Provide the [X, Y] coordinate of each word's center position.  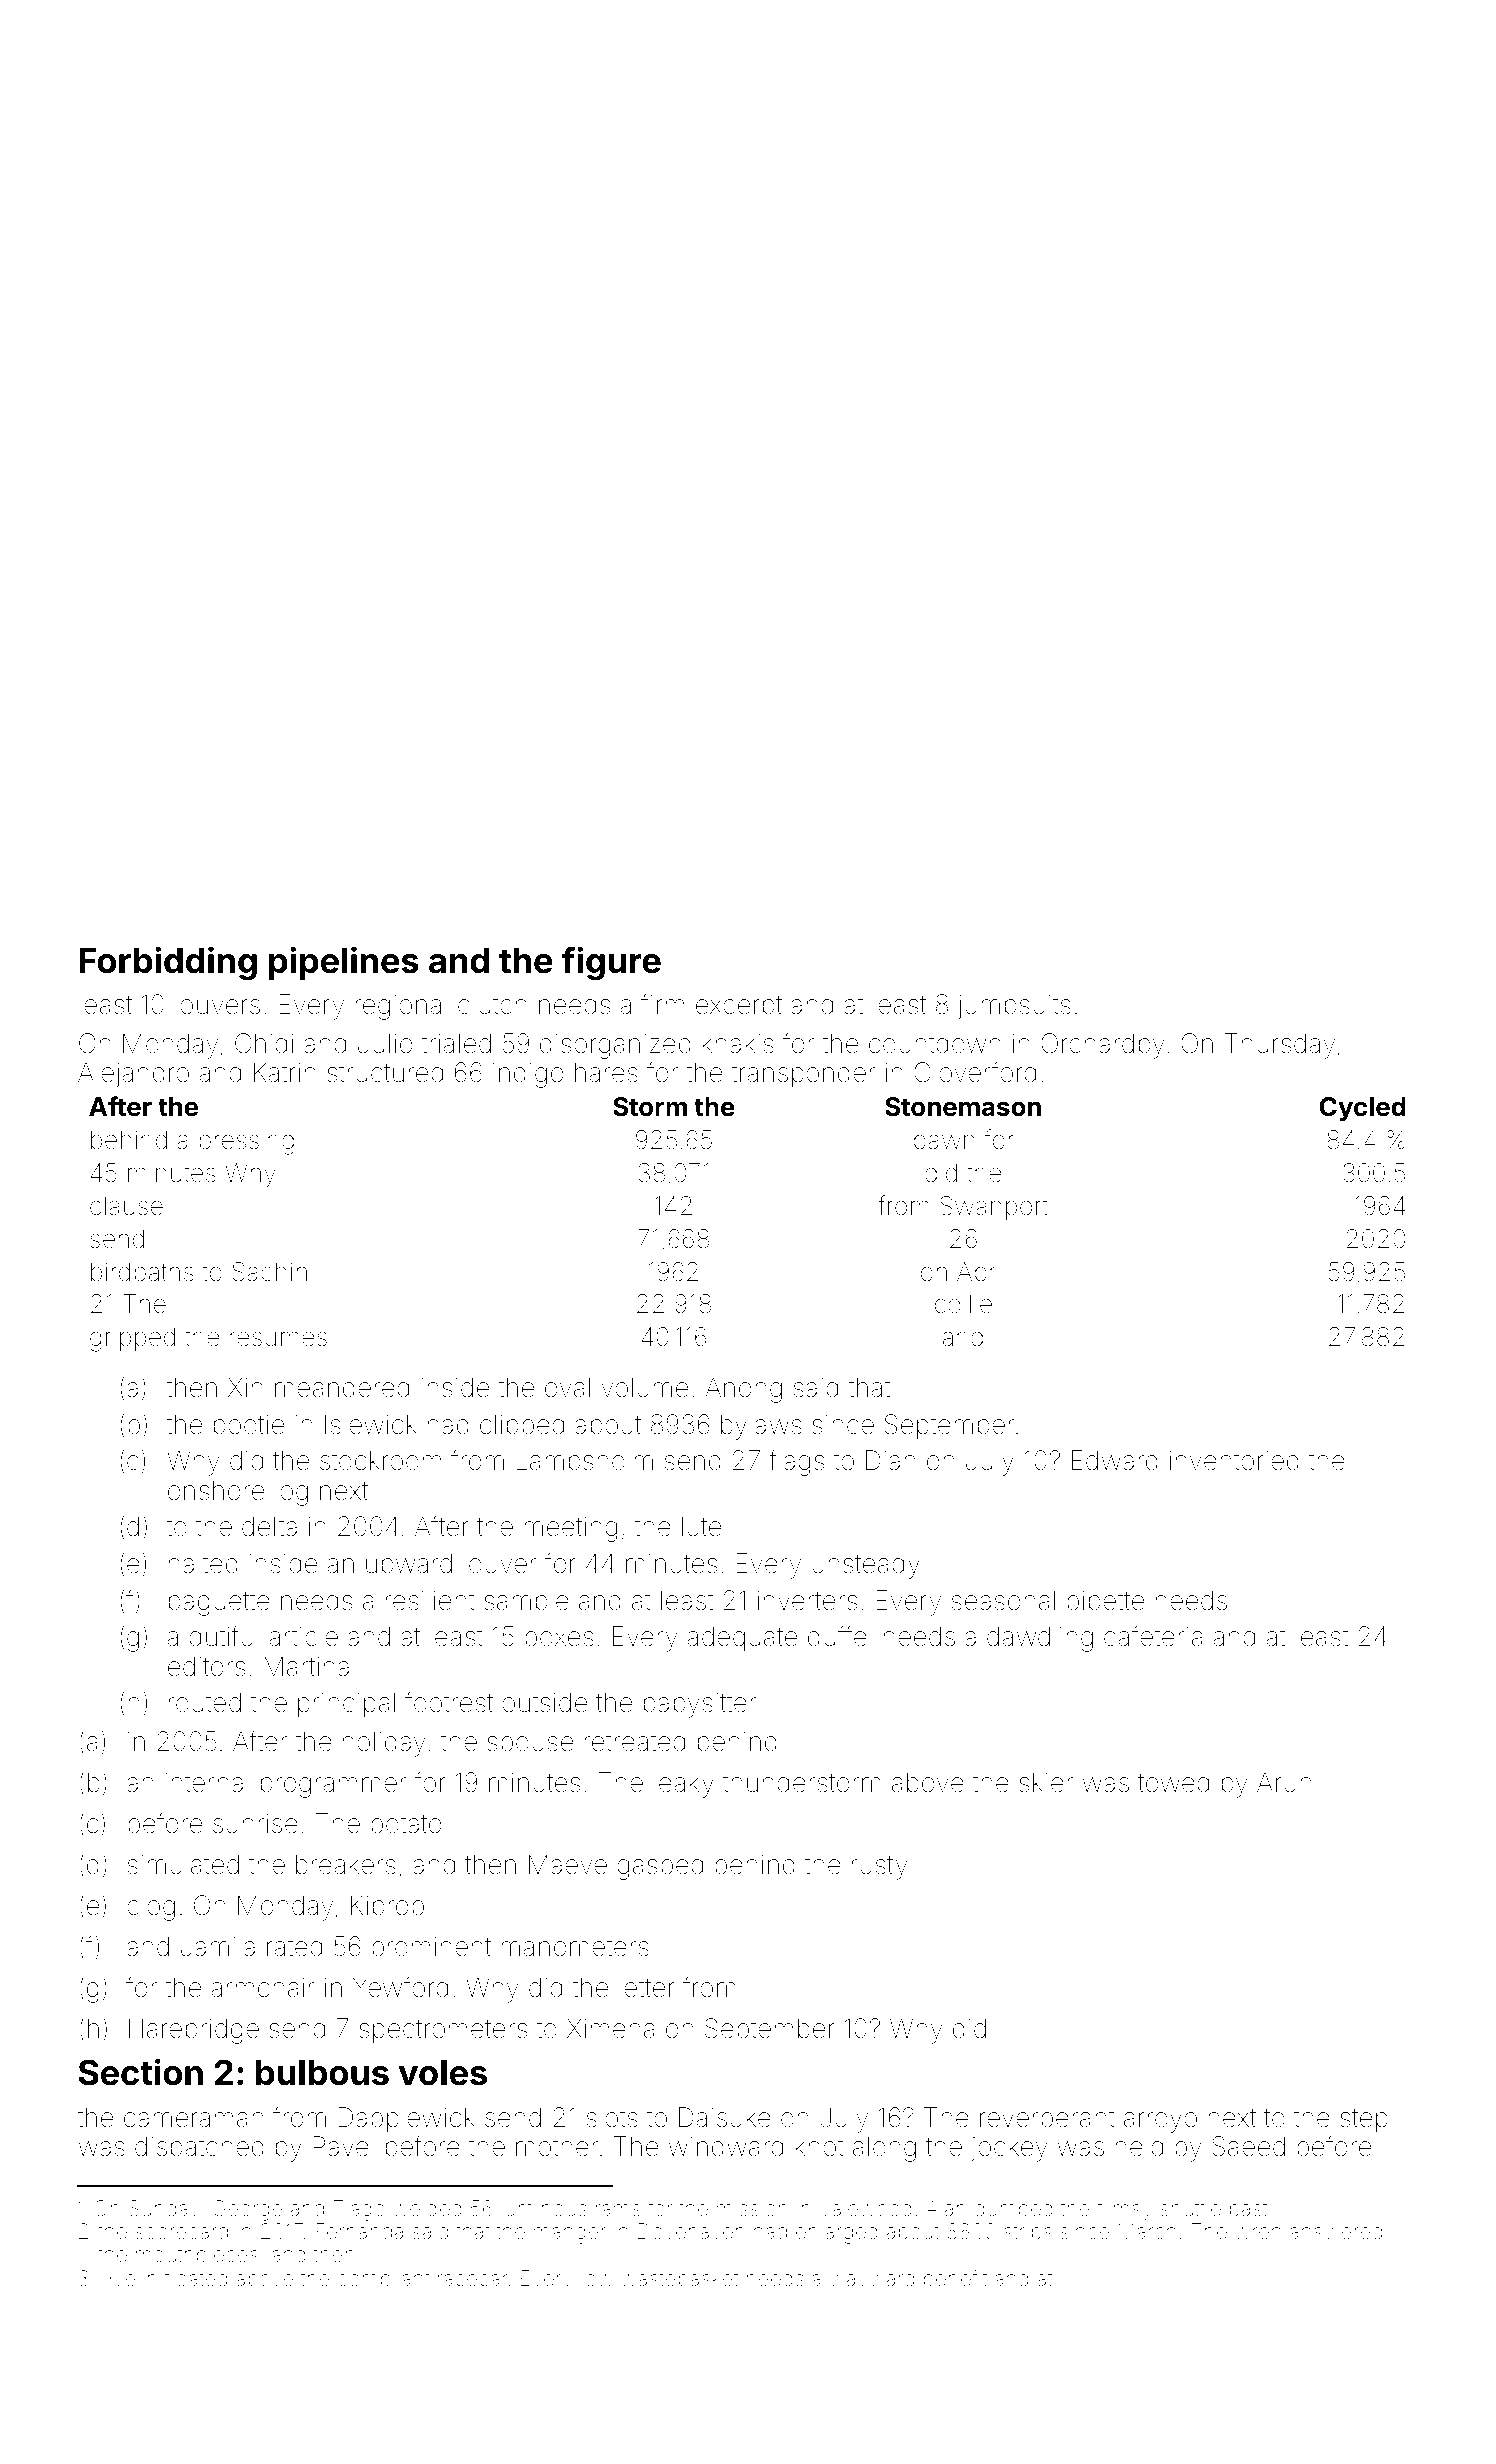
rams [618, 2210]
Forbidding [168, 963]
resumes [278, 1339]
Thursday [1280, 1046]
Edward [1115, 1460]
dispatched [199, 2148]
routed [205, 1702]
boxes [559, 1637]
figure [611, 963]
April [981, 1274]
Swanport [994, 1208]
